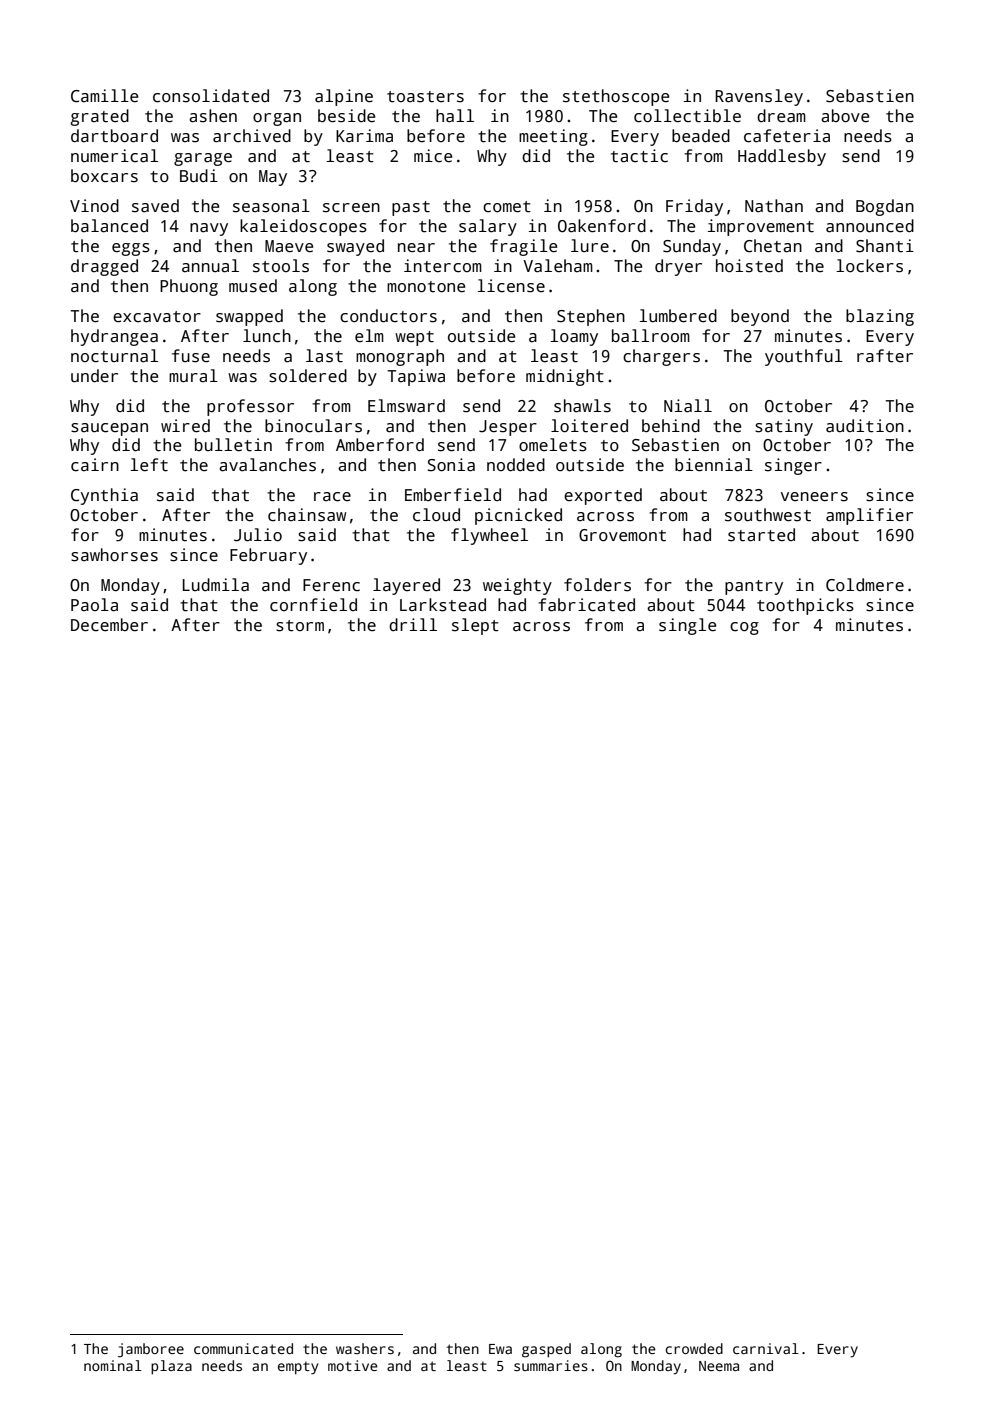 The image size is (985, 1426). I want to click on drill, so click(413, 624).
